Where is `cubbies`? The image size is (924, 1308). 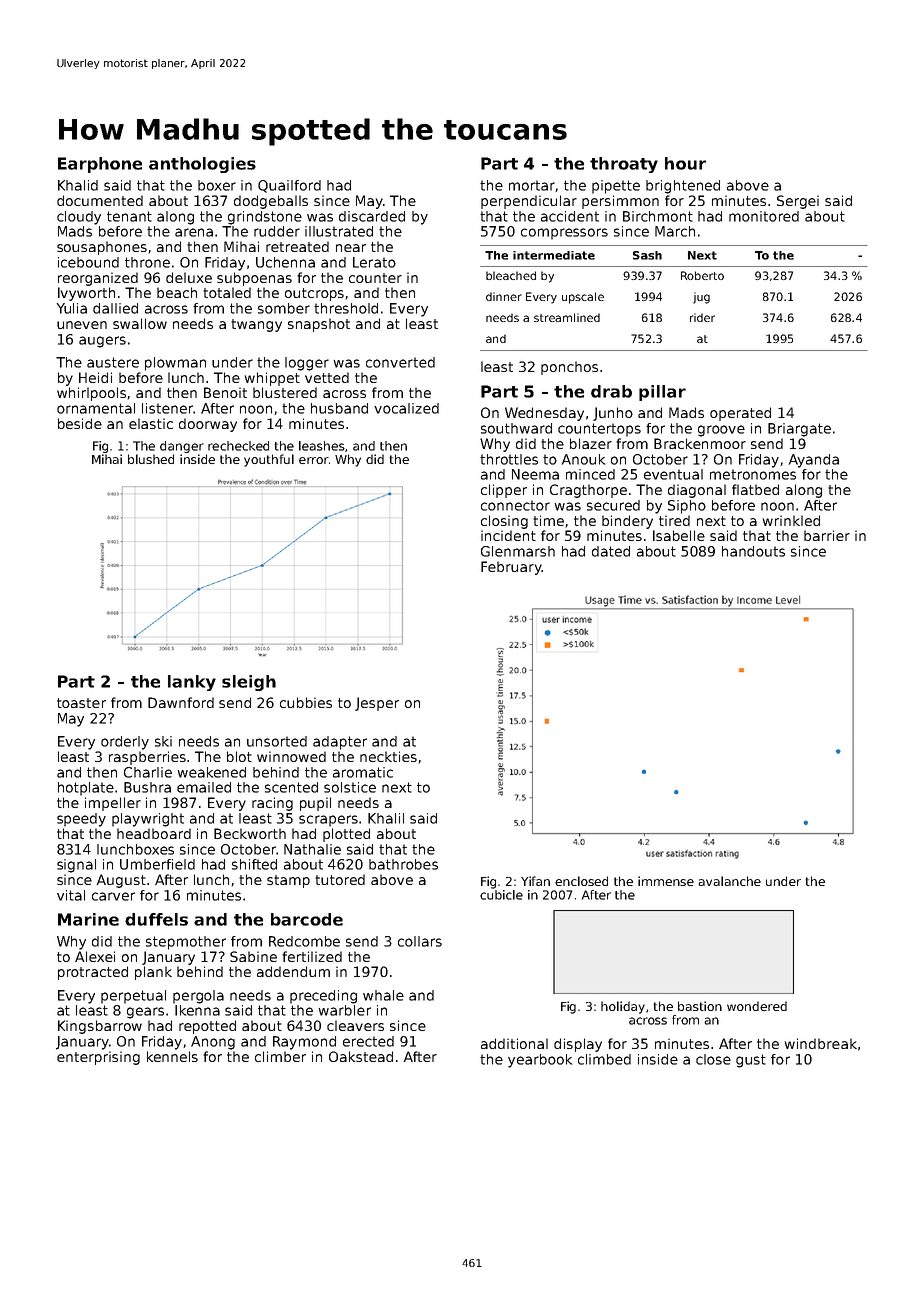 cubbies is located at coordinates (306, 702).
